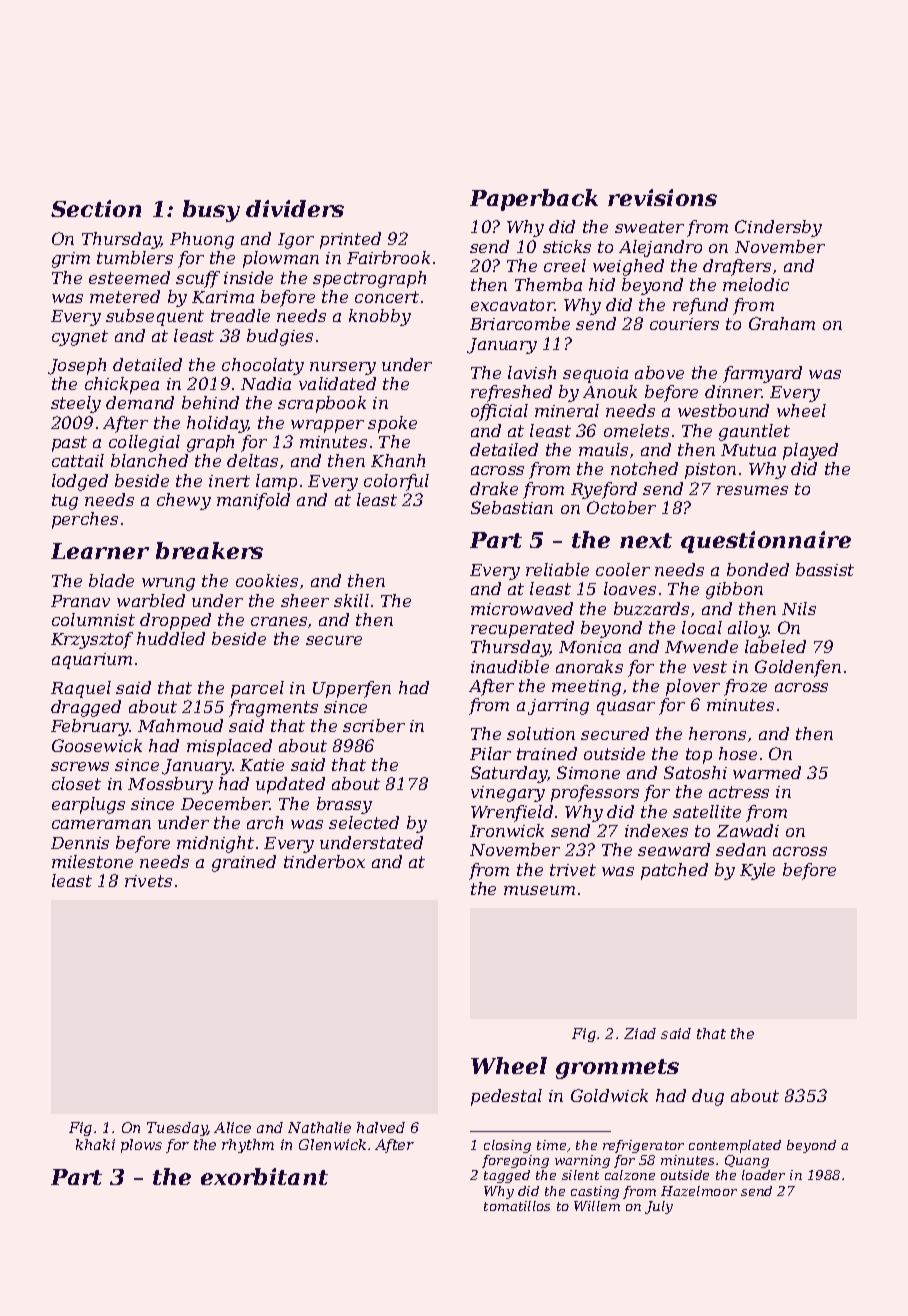 The height and width of the image is (1316, 908). Describe the element at coordinates (144, 443) in the image. I see `collegial` at that location.
